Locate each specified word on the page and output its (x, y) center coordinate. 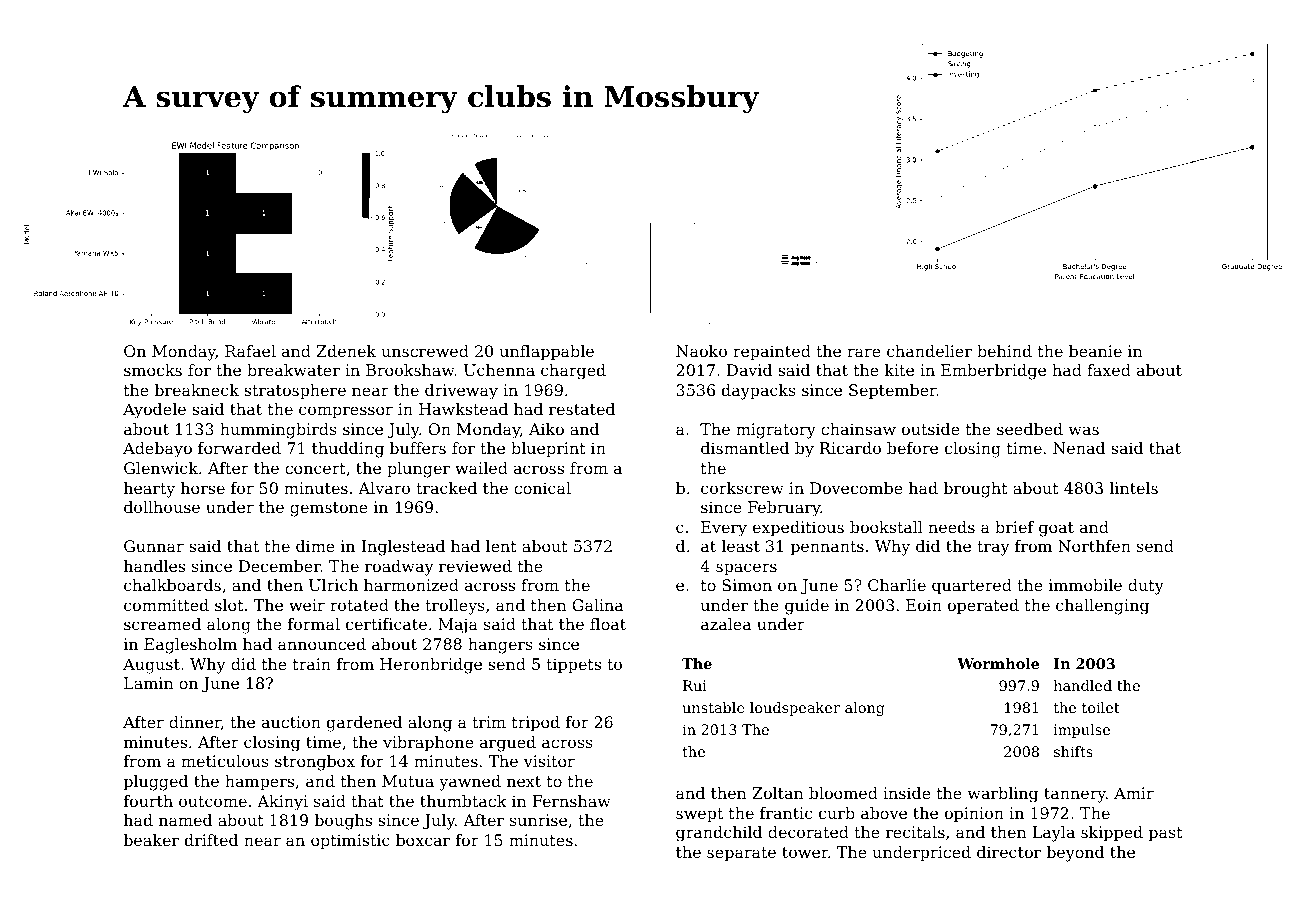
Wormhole (998, 663)
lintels (1134, 488)
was (1083, 430)
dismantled (745, 448)
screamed (162, 624)
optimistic (350, 842)
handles (154, 566)
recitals (915, 832)
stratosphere (295, 392)
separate (741, 854)
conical (542, 488)
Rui (695, 685)
